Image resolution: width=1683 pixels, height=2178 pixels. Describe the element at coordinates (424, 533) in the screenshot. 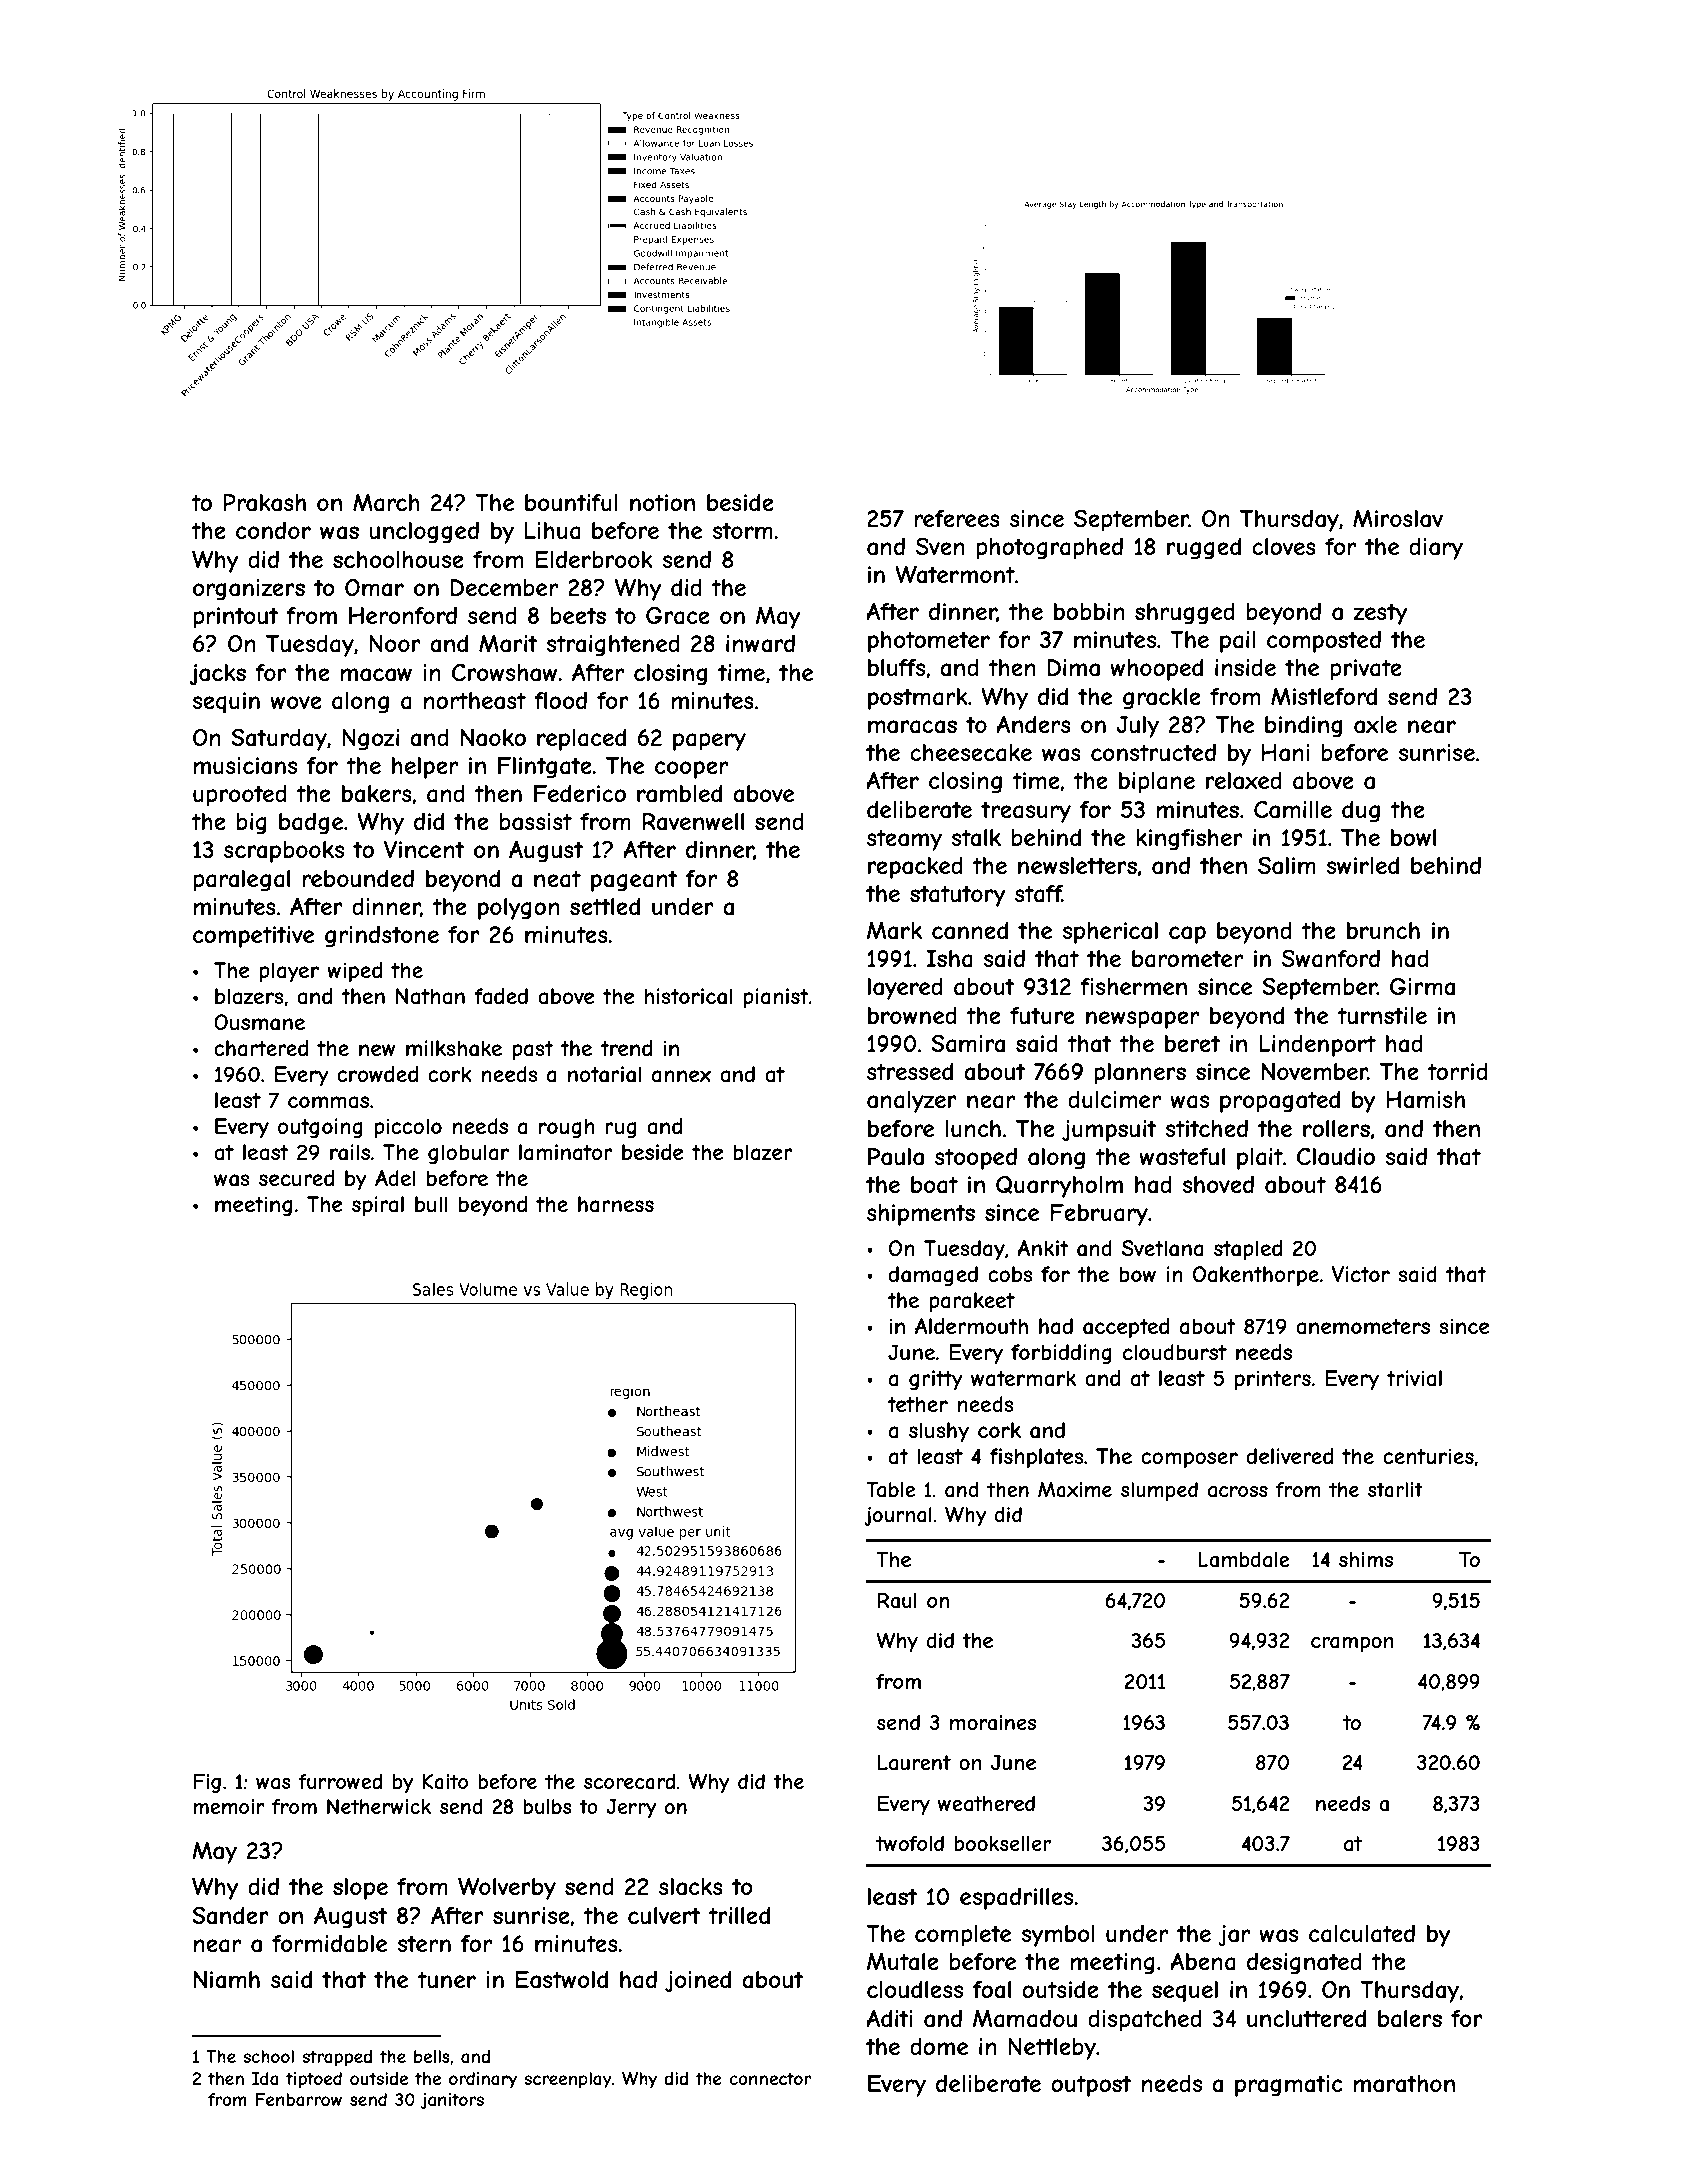

I see `unclogged` at that location.
